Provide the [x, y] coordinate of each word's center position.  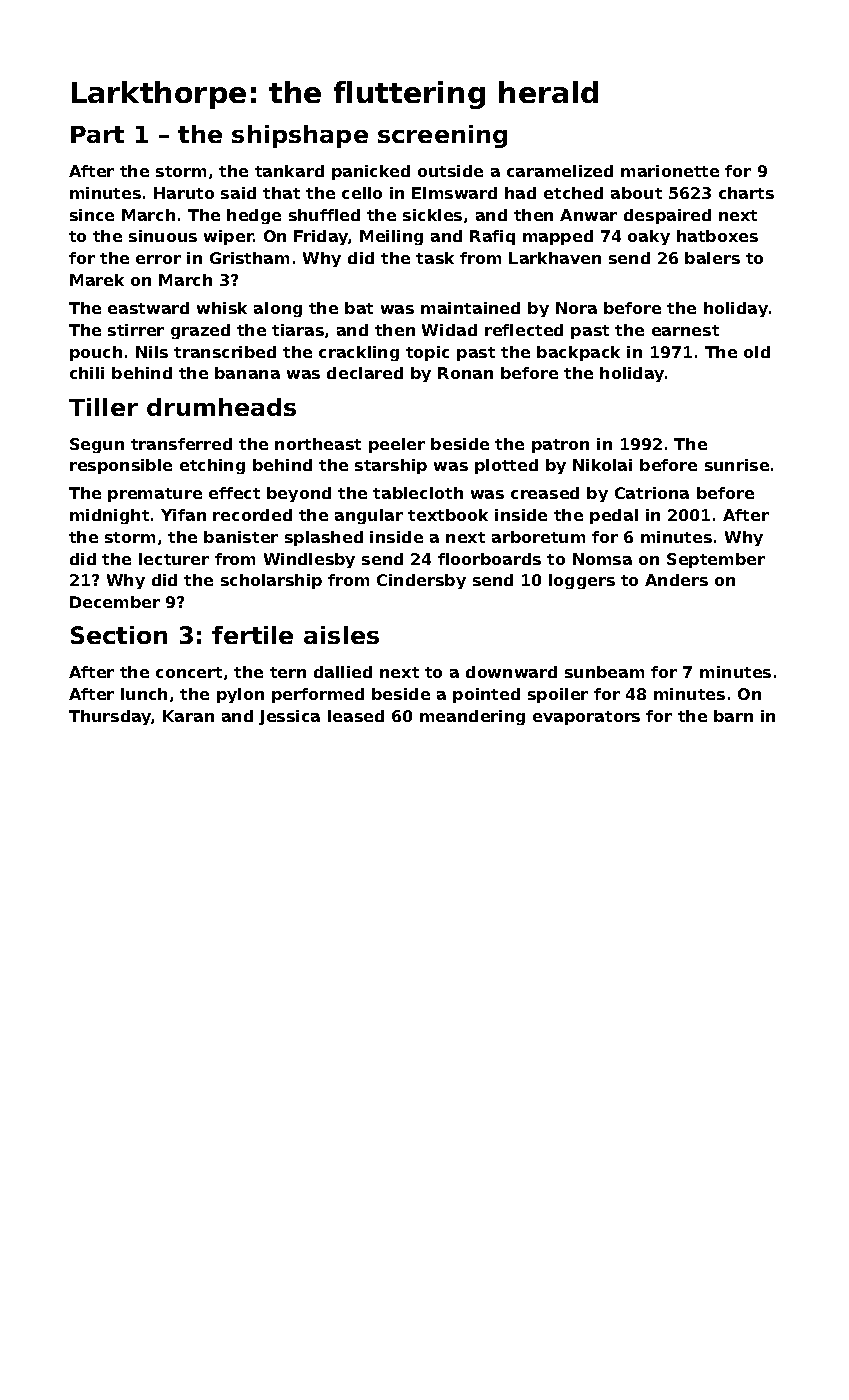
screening [442, 136]
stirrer [136, 330]
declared [365, 373]
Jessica [289, 717]
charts [746, 193]
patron [560, 446]
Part [97, 134]
